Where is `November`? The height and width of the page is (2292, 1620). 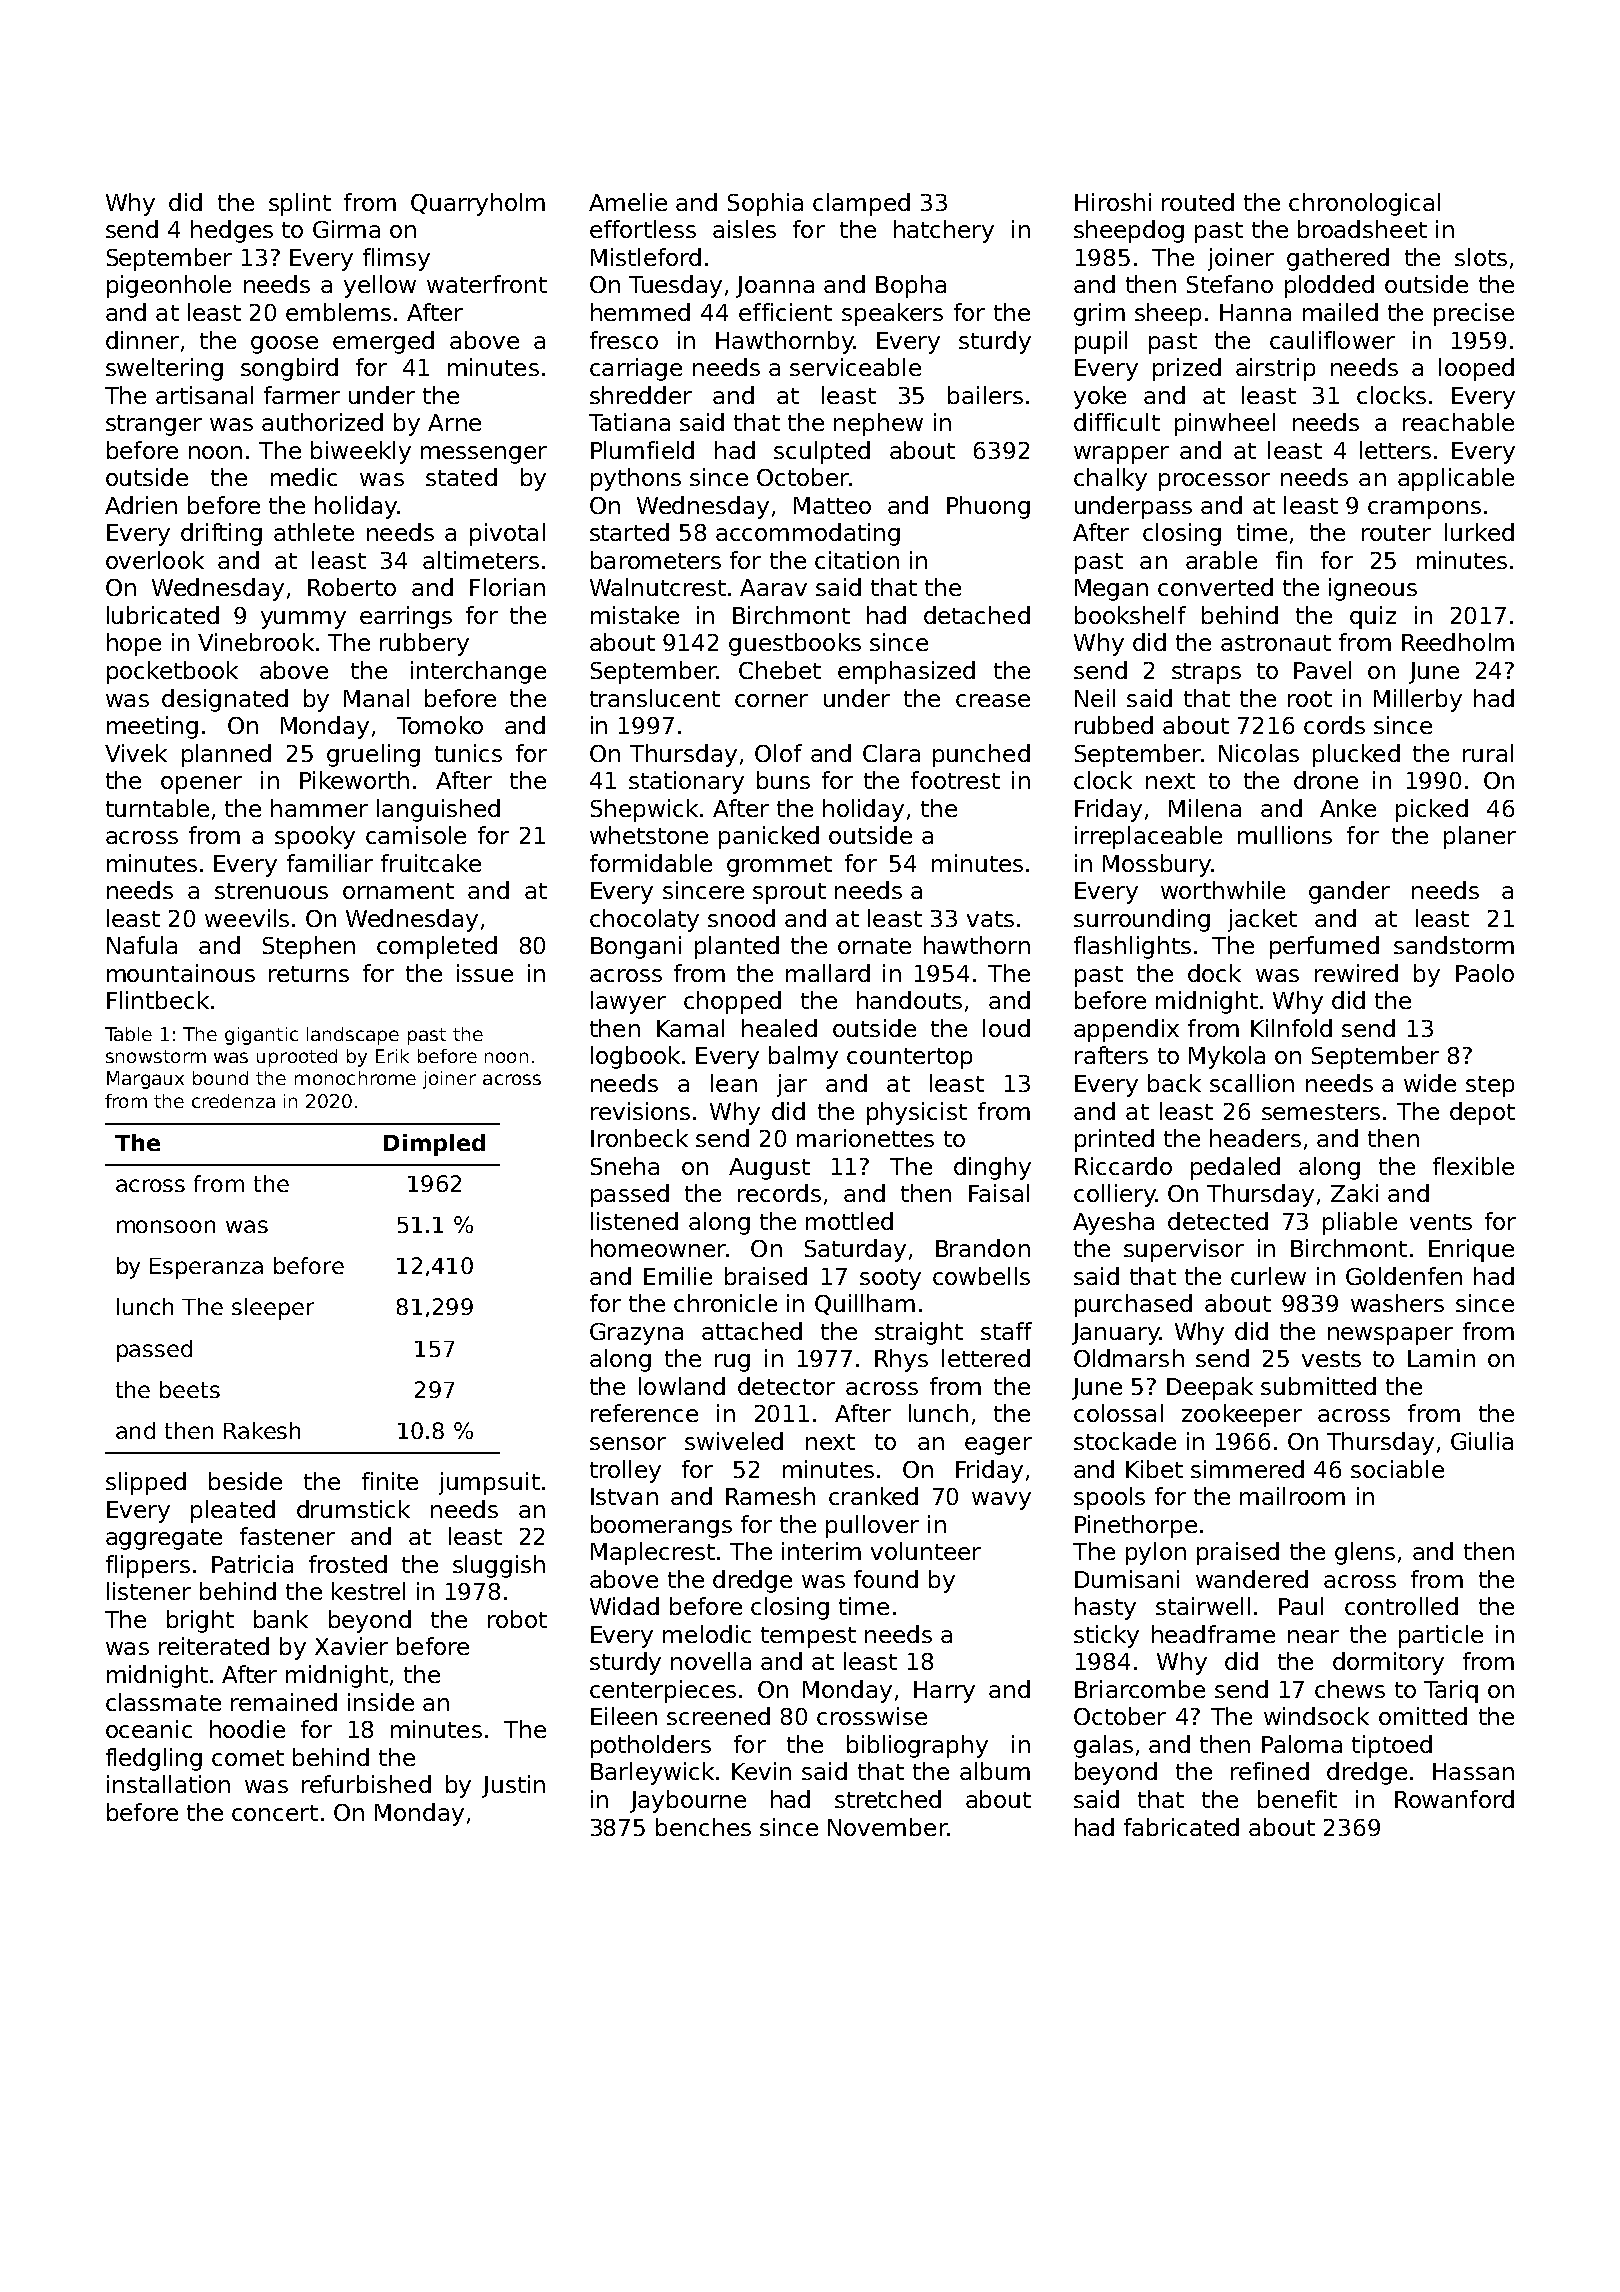
November is located at coordinates (887, 1827).
